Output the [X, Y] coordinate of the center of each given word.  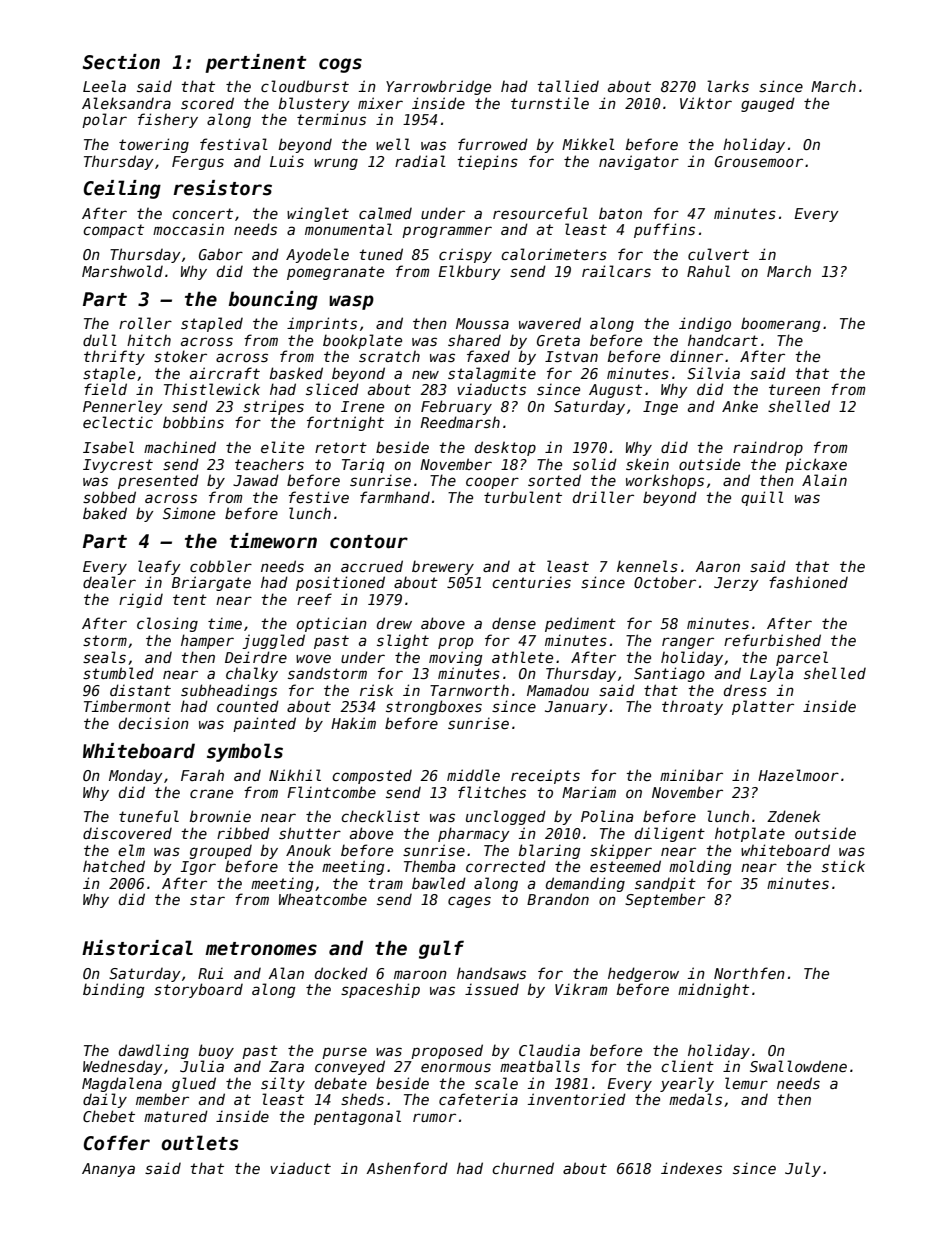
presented [158, 481]
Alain [824, 480]
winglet [318, 214]
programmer [447, 232]
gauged [768, 104]
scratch [389, 356]
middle [473, 775]
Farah [202, 775]
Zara [286, 1066]
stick [843, 866]
